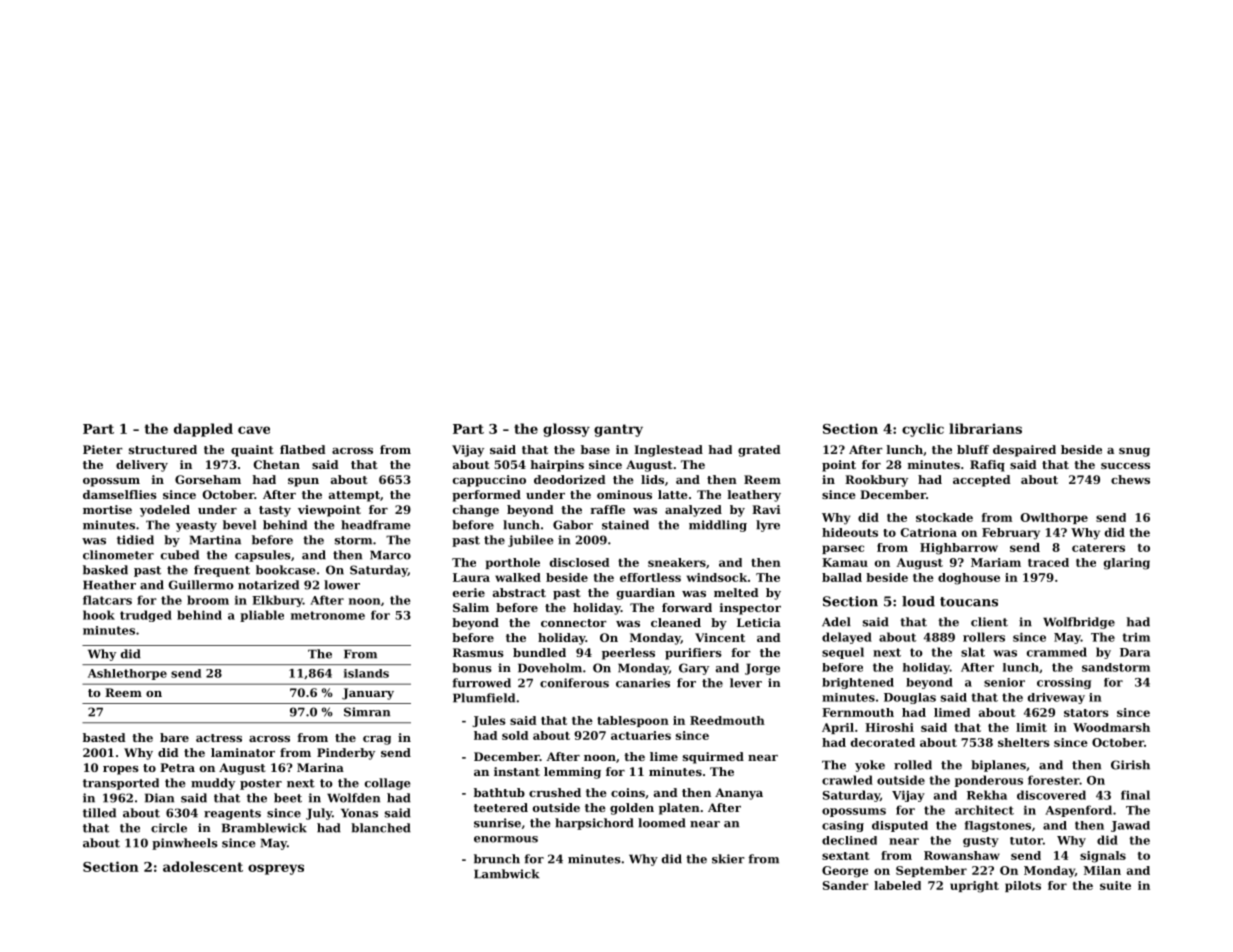 The height and width of the screenshot is (952, 1233). I want to click on furrowed, so click(481, 683).
